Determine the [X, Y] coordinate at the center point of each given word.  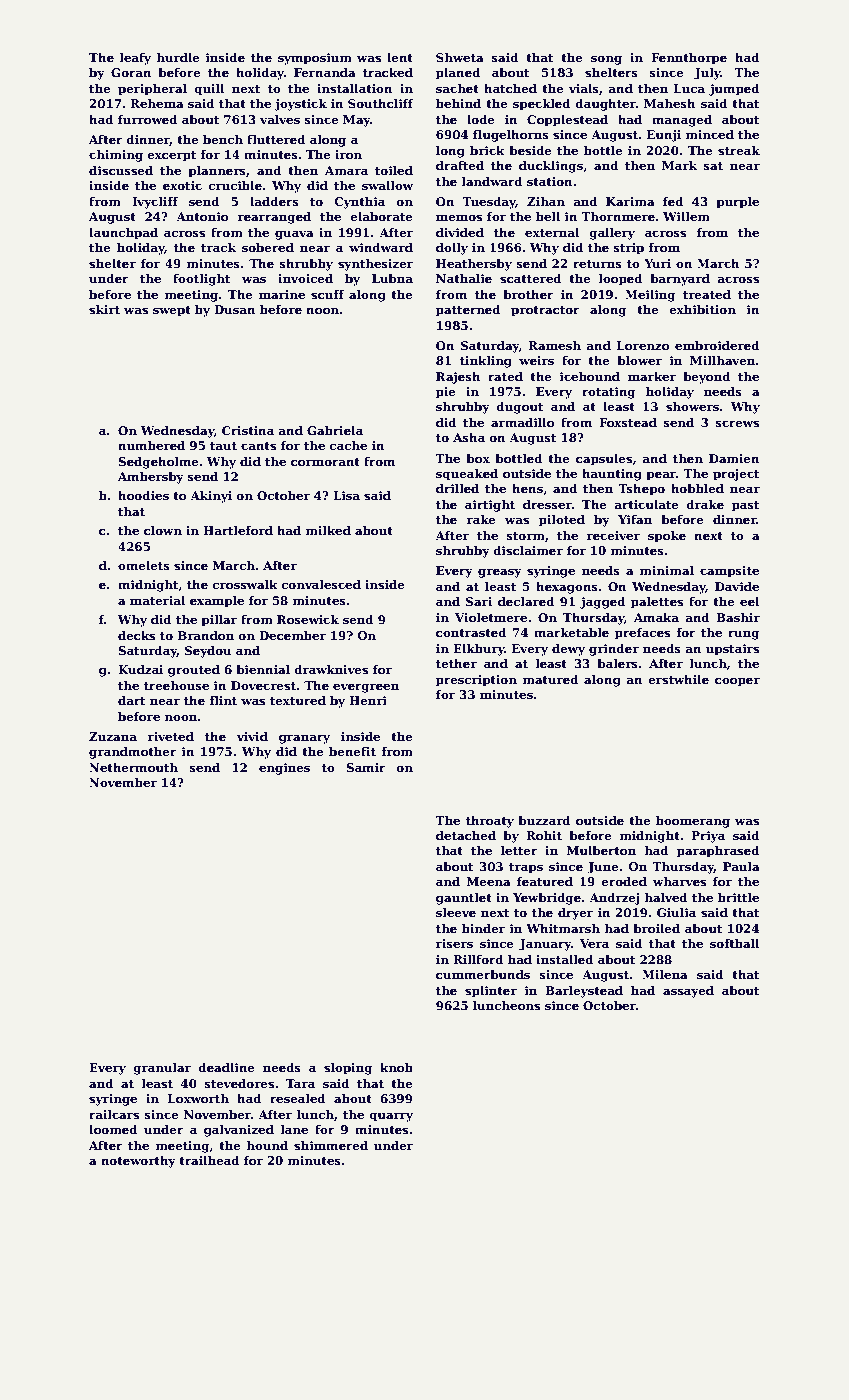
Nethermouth [133, 767]
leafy [135, 59]
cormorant [325, 462]
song [606, 60]
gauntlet [464, 899]
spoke [667, 537]
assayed [688, 992]
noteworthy [138, 1162]
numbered [151, 445]
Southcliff [381, 103]
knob [396, 1067]
